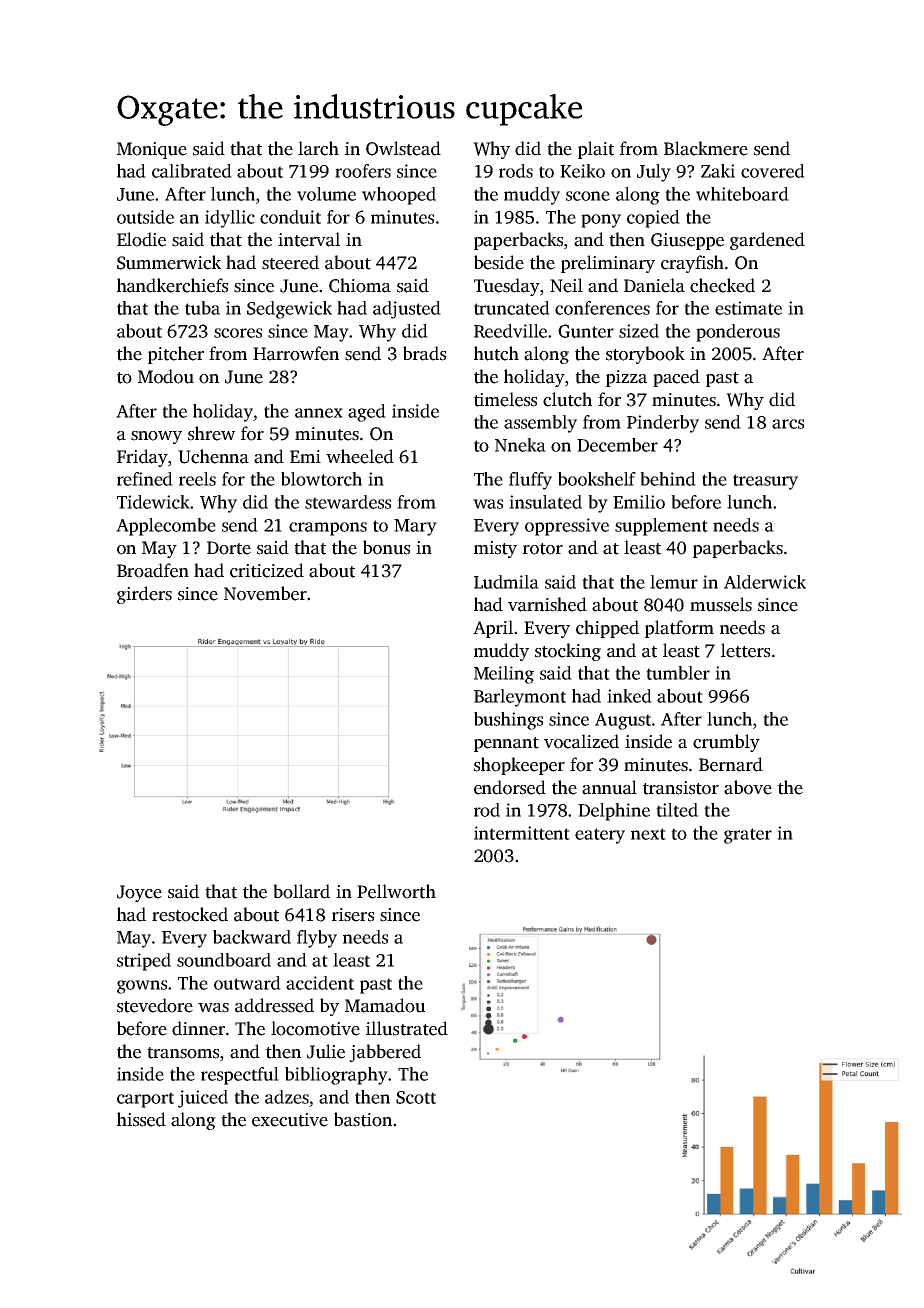 The height and width of the screenshot is (1308, 924). I want to click on Blackmere, so click(706, 148).
